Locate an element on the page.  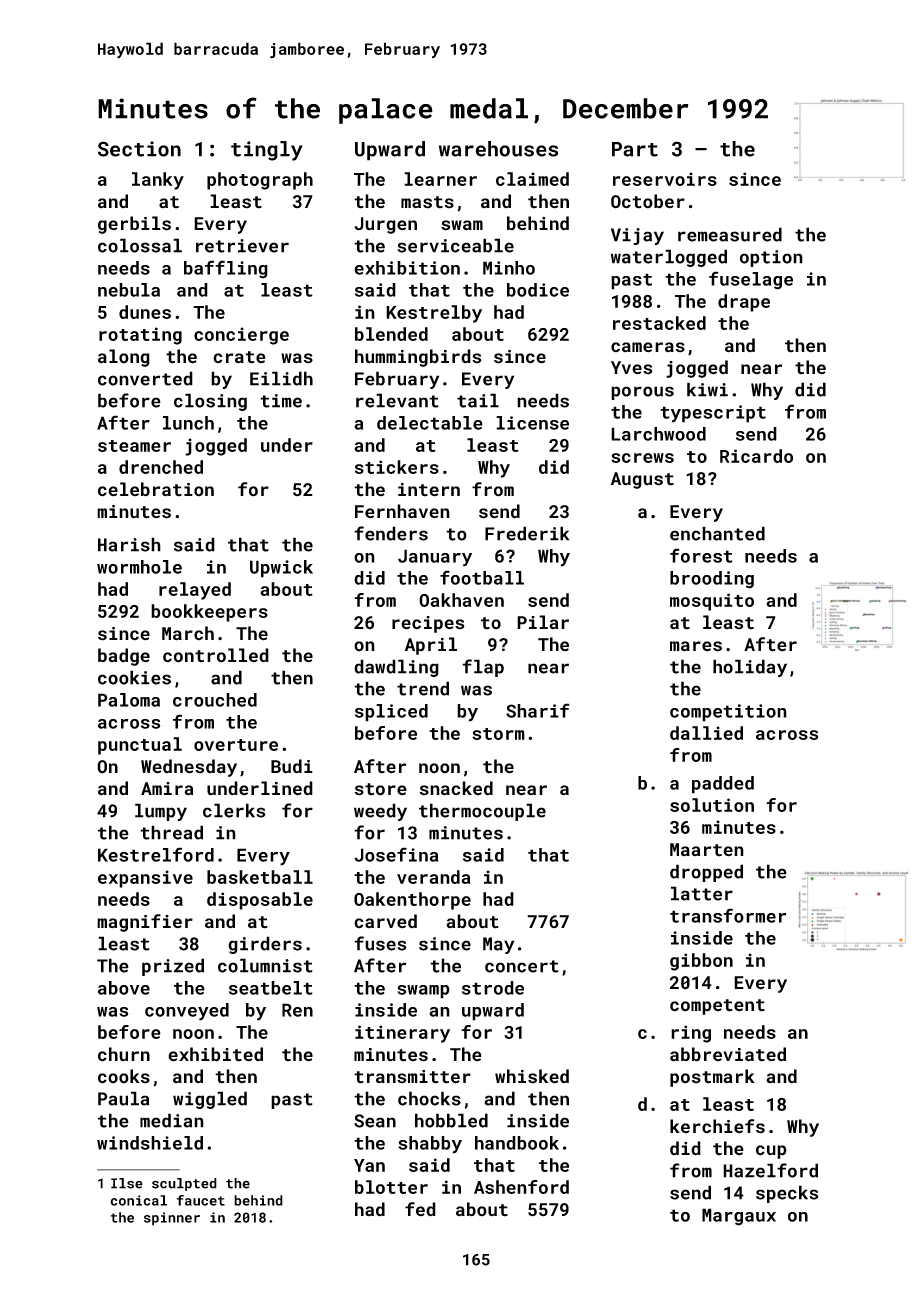
blended is located at coordinates (391, 334).
